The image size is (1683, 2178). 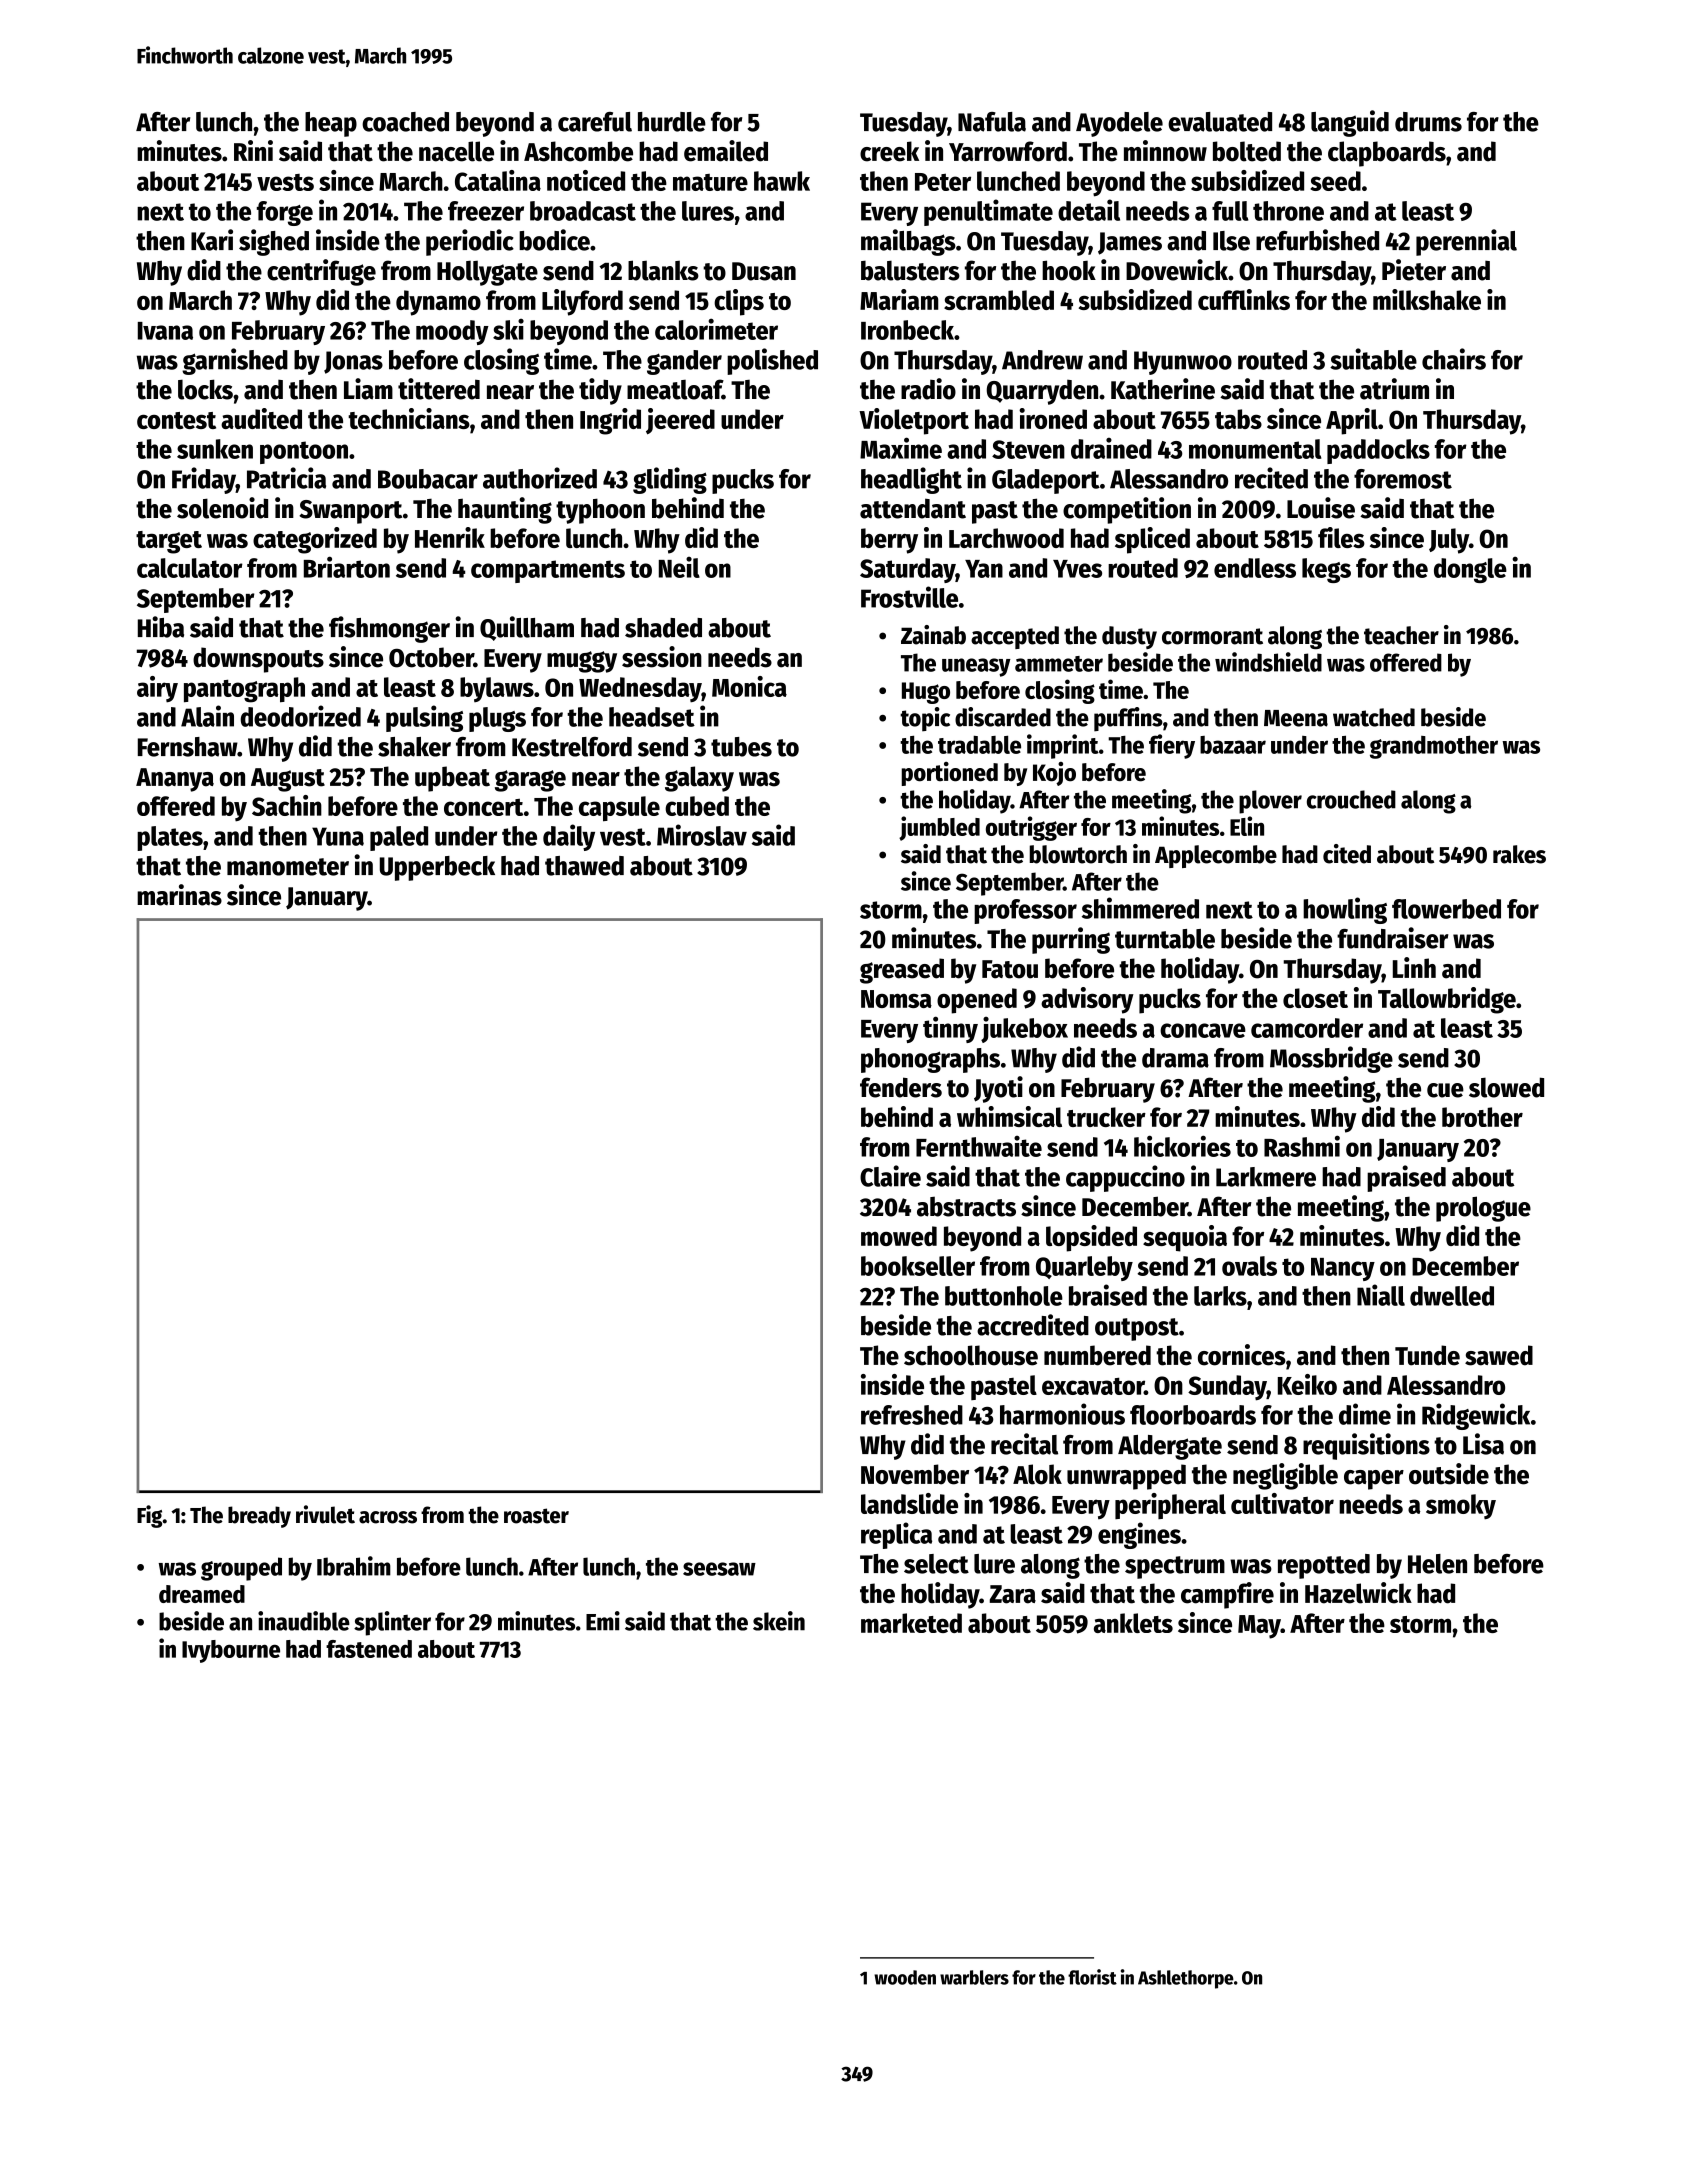 I want to click on teacher, so click(x=1401, y=635).
